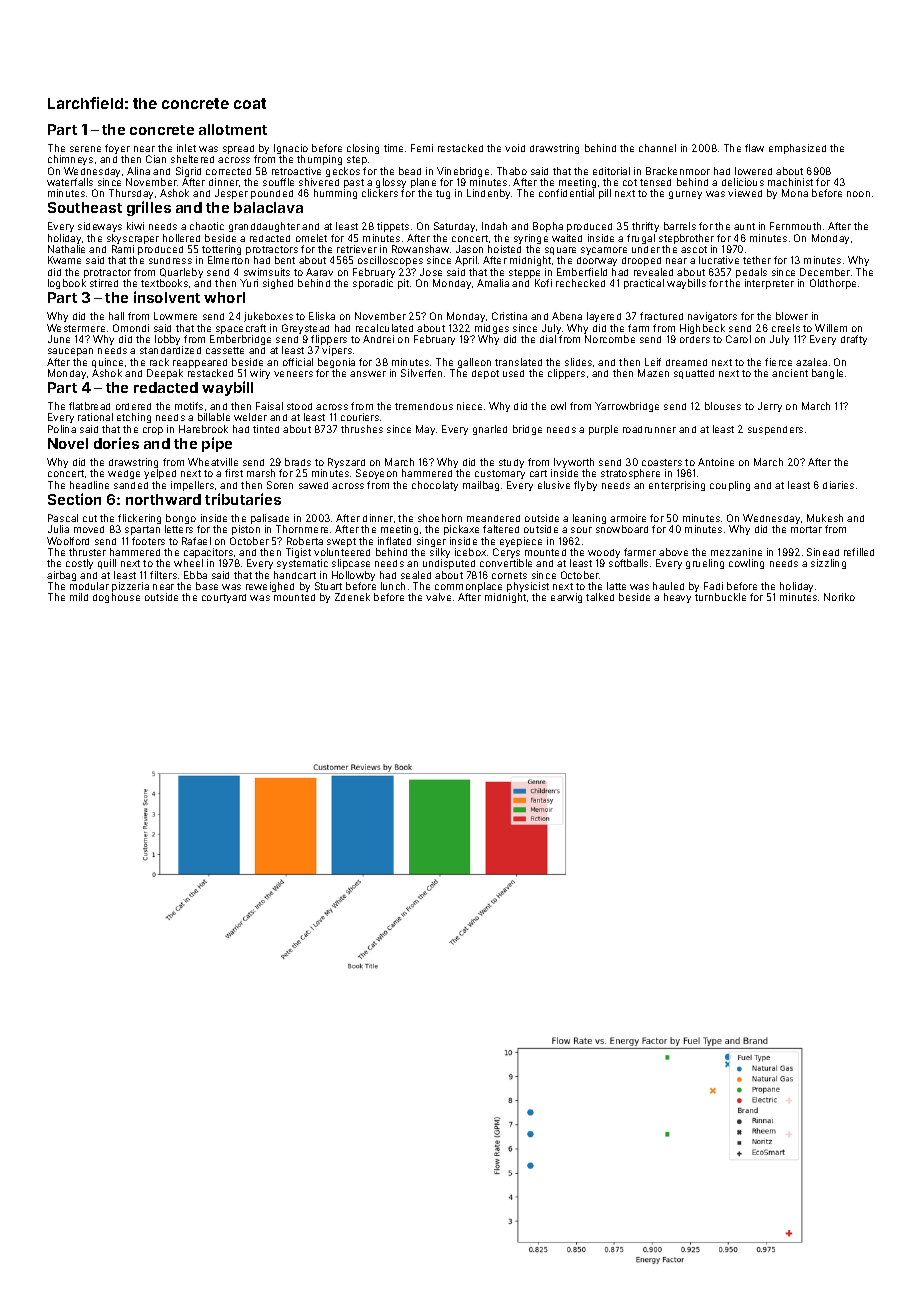 This screenshot has width=924, height=1308. What do you see at coordinates (228, 171) in the screenshot?
I see `corrected` at bounding box center [228, 171].
